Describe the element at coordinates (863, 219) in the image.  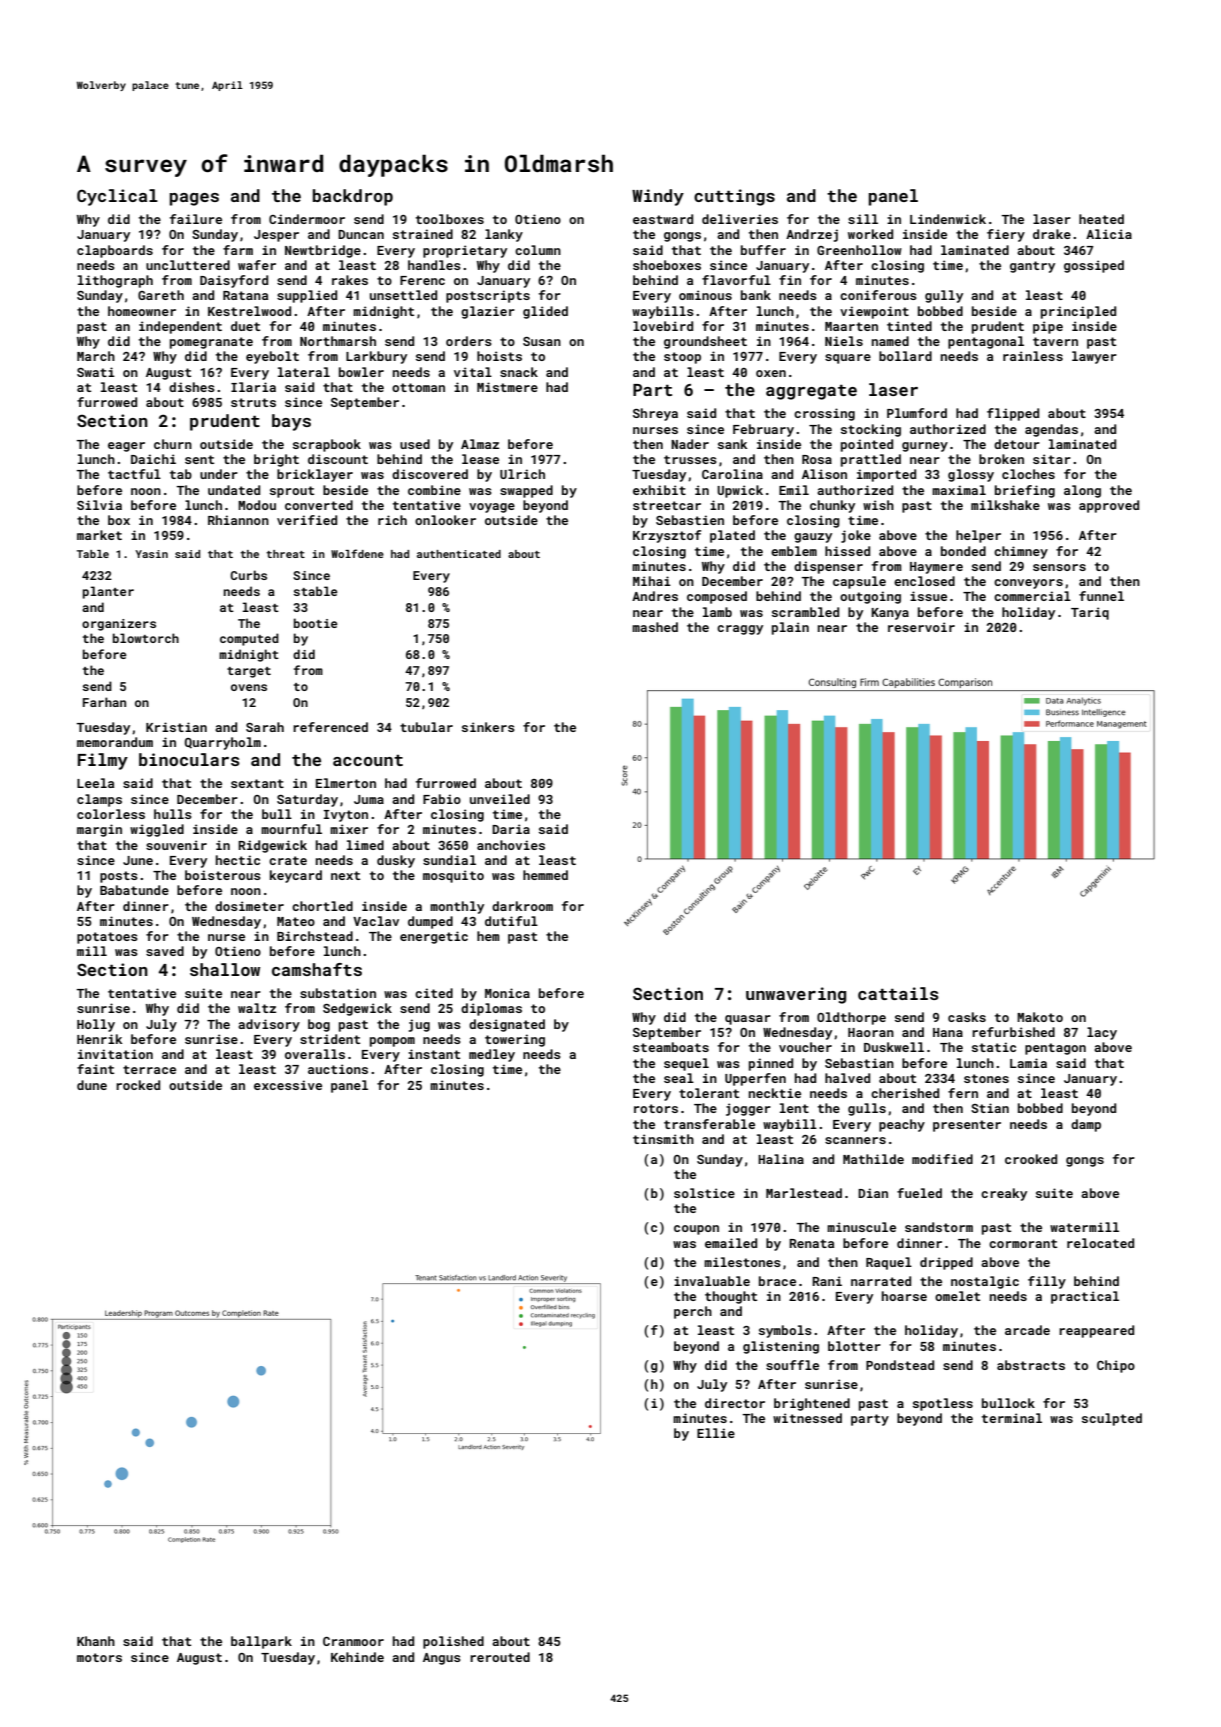
I see `sill` at that location.
